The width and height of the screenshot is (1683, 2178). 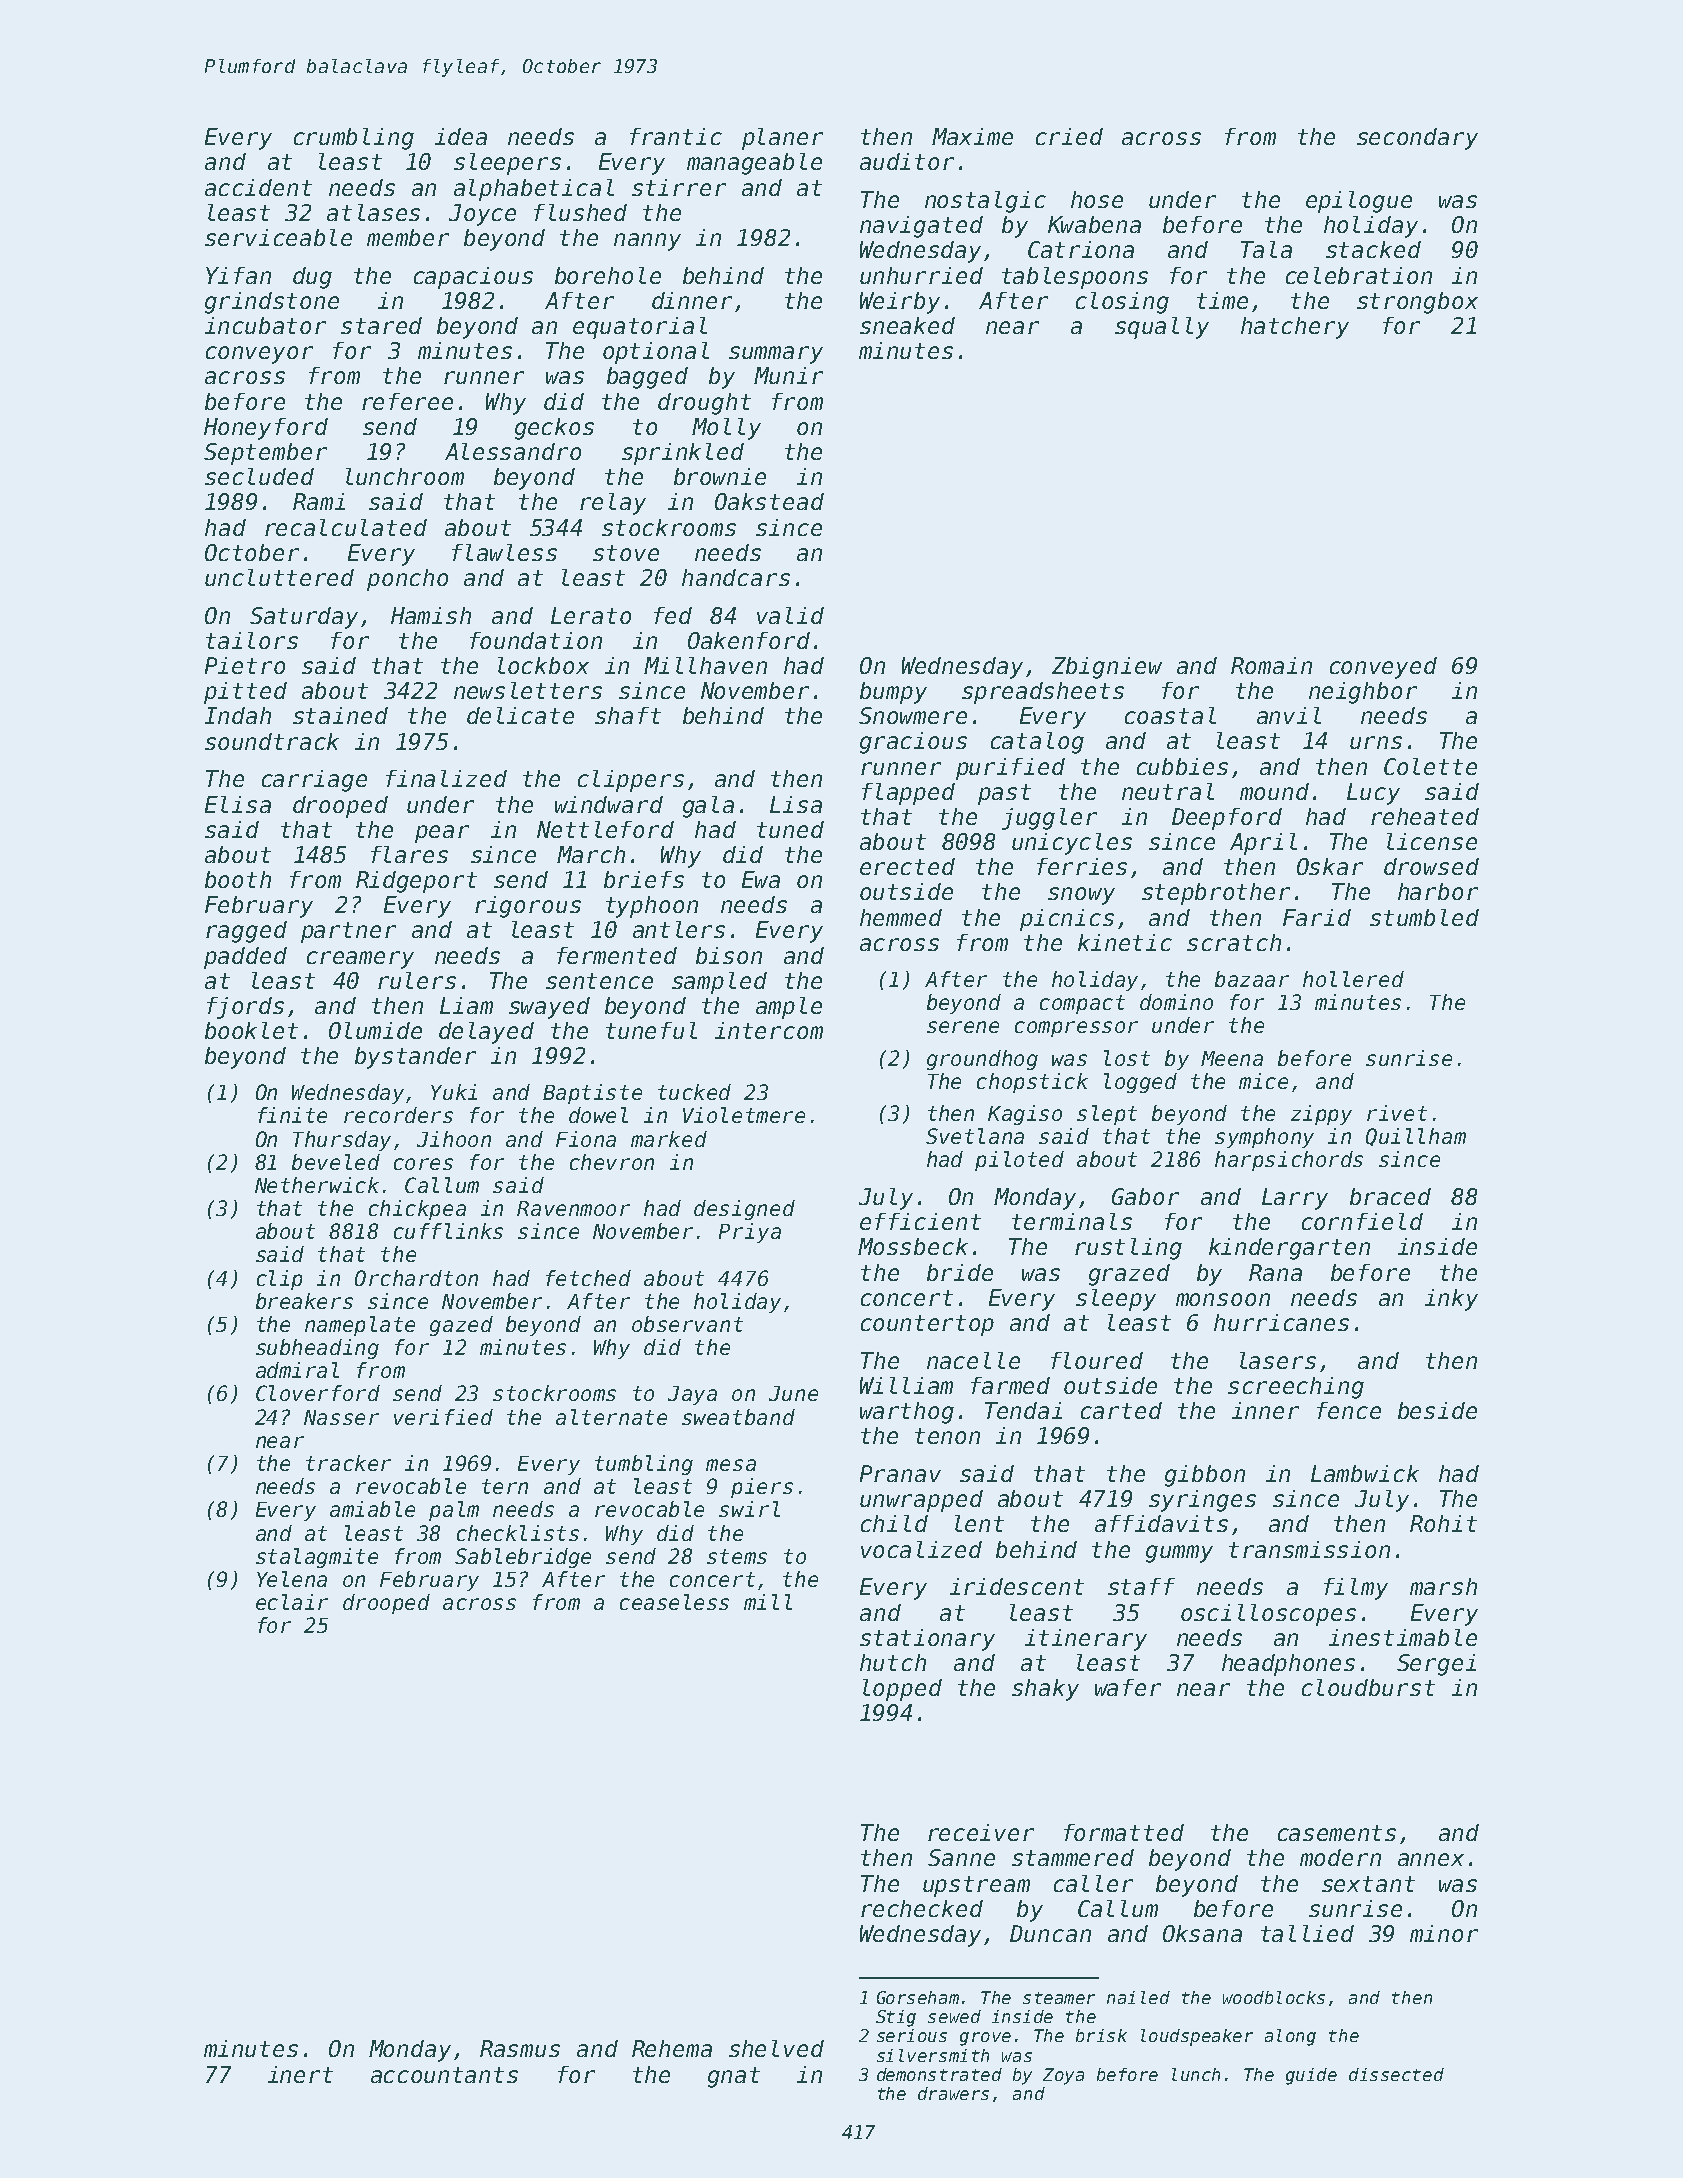 I want to click on inert, so click(x=300, y=2074).
